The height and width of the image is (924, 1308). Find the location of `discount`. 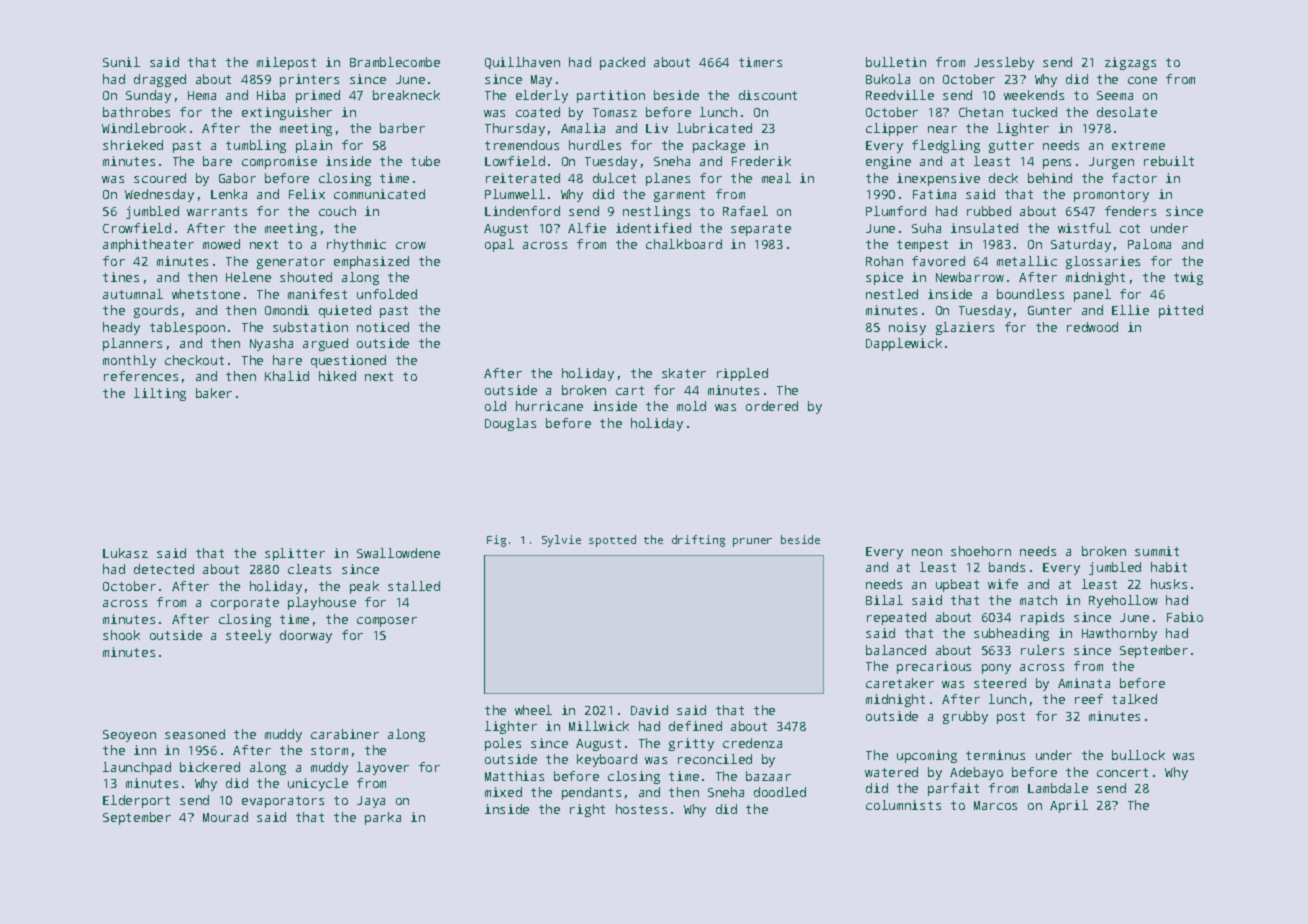

discount is located at coordinates (768, 95).
